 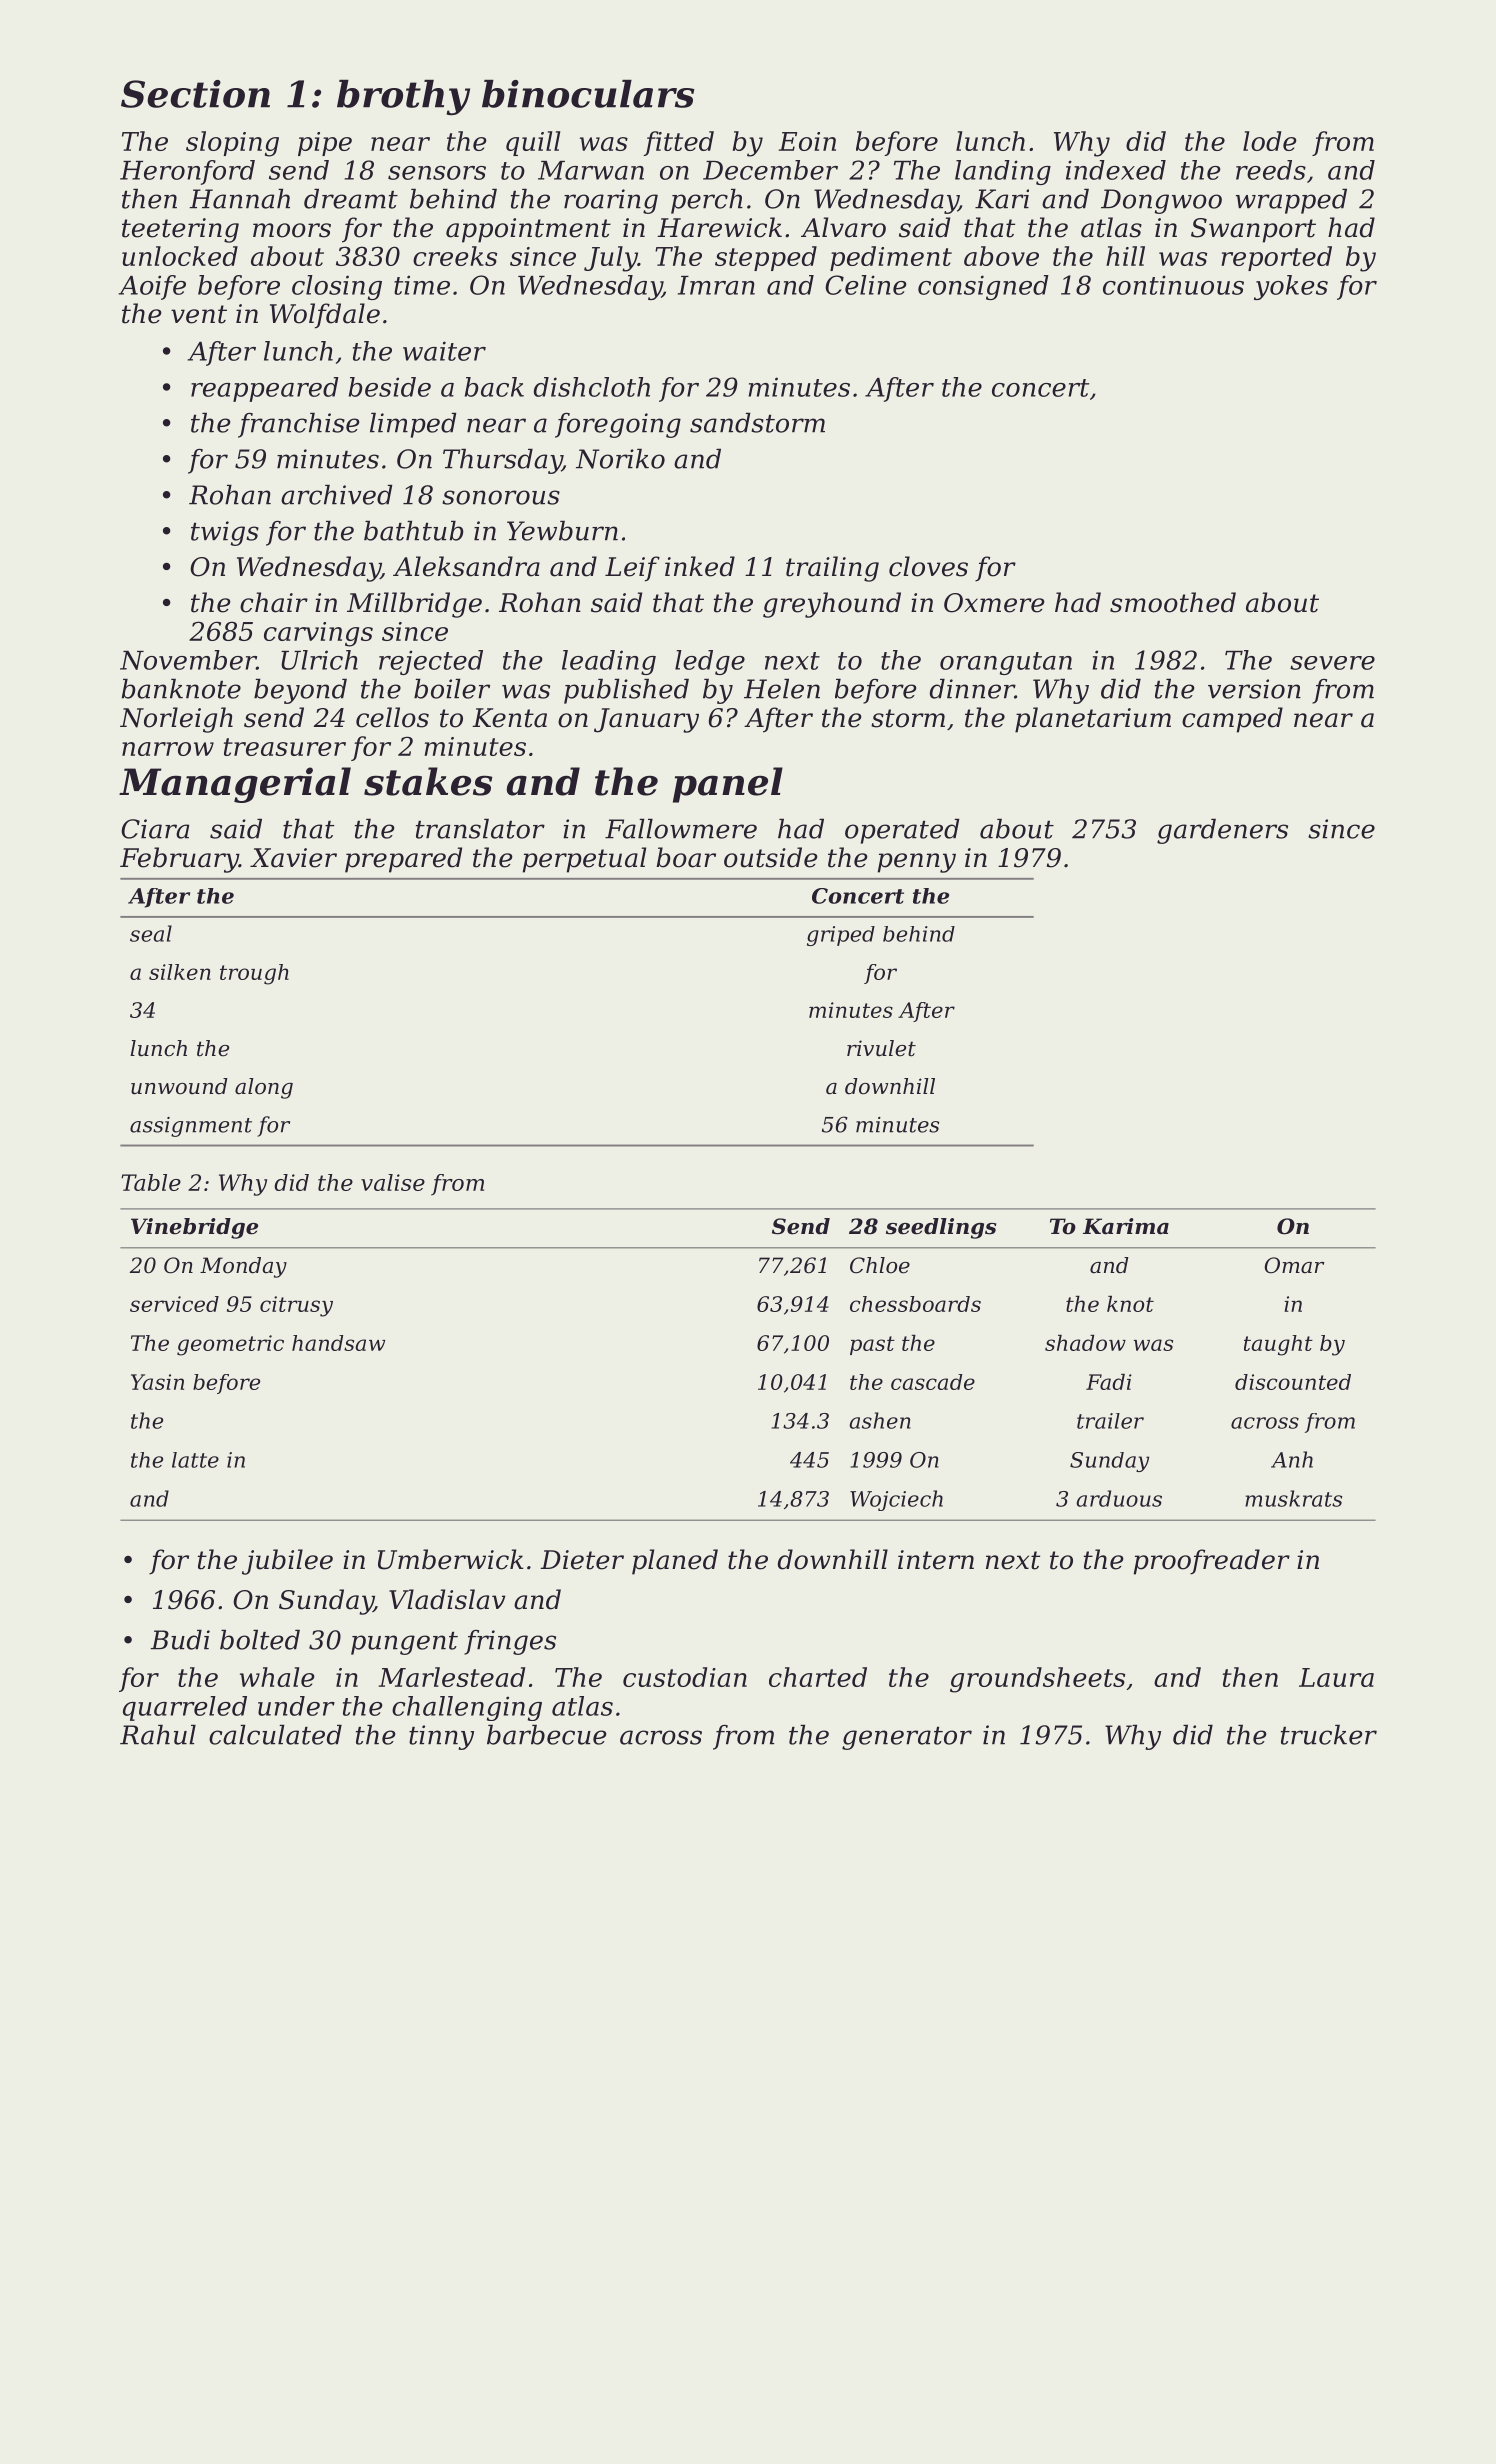 What do you see at coordinates (1085, 1343) in the page?
I see `shadow` at bounding box center [1085, 1343].
